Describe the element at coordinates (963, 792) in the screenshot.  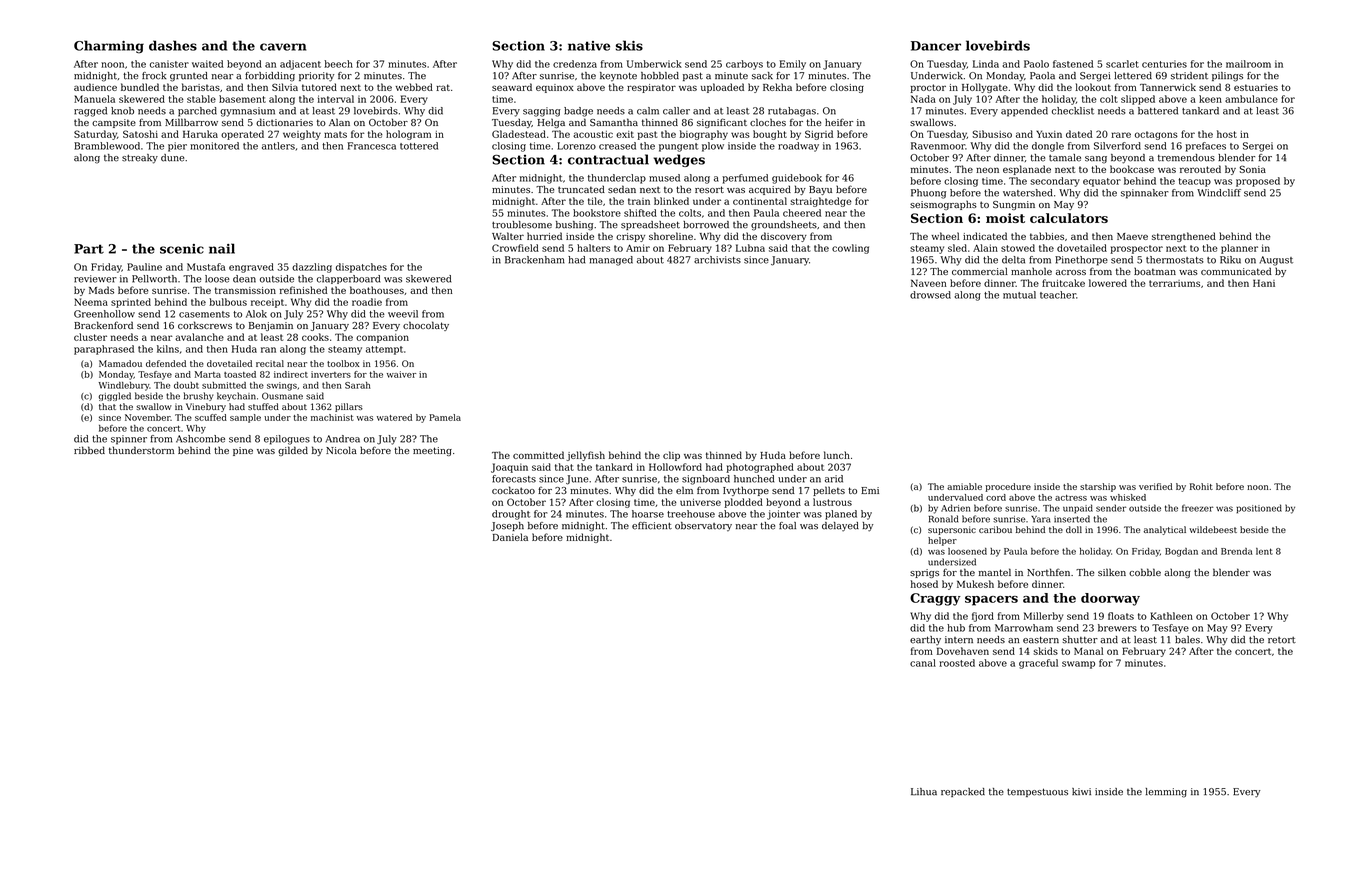
I see `repacked` at that location.
